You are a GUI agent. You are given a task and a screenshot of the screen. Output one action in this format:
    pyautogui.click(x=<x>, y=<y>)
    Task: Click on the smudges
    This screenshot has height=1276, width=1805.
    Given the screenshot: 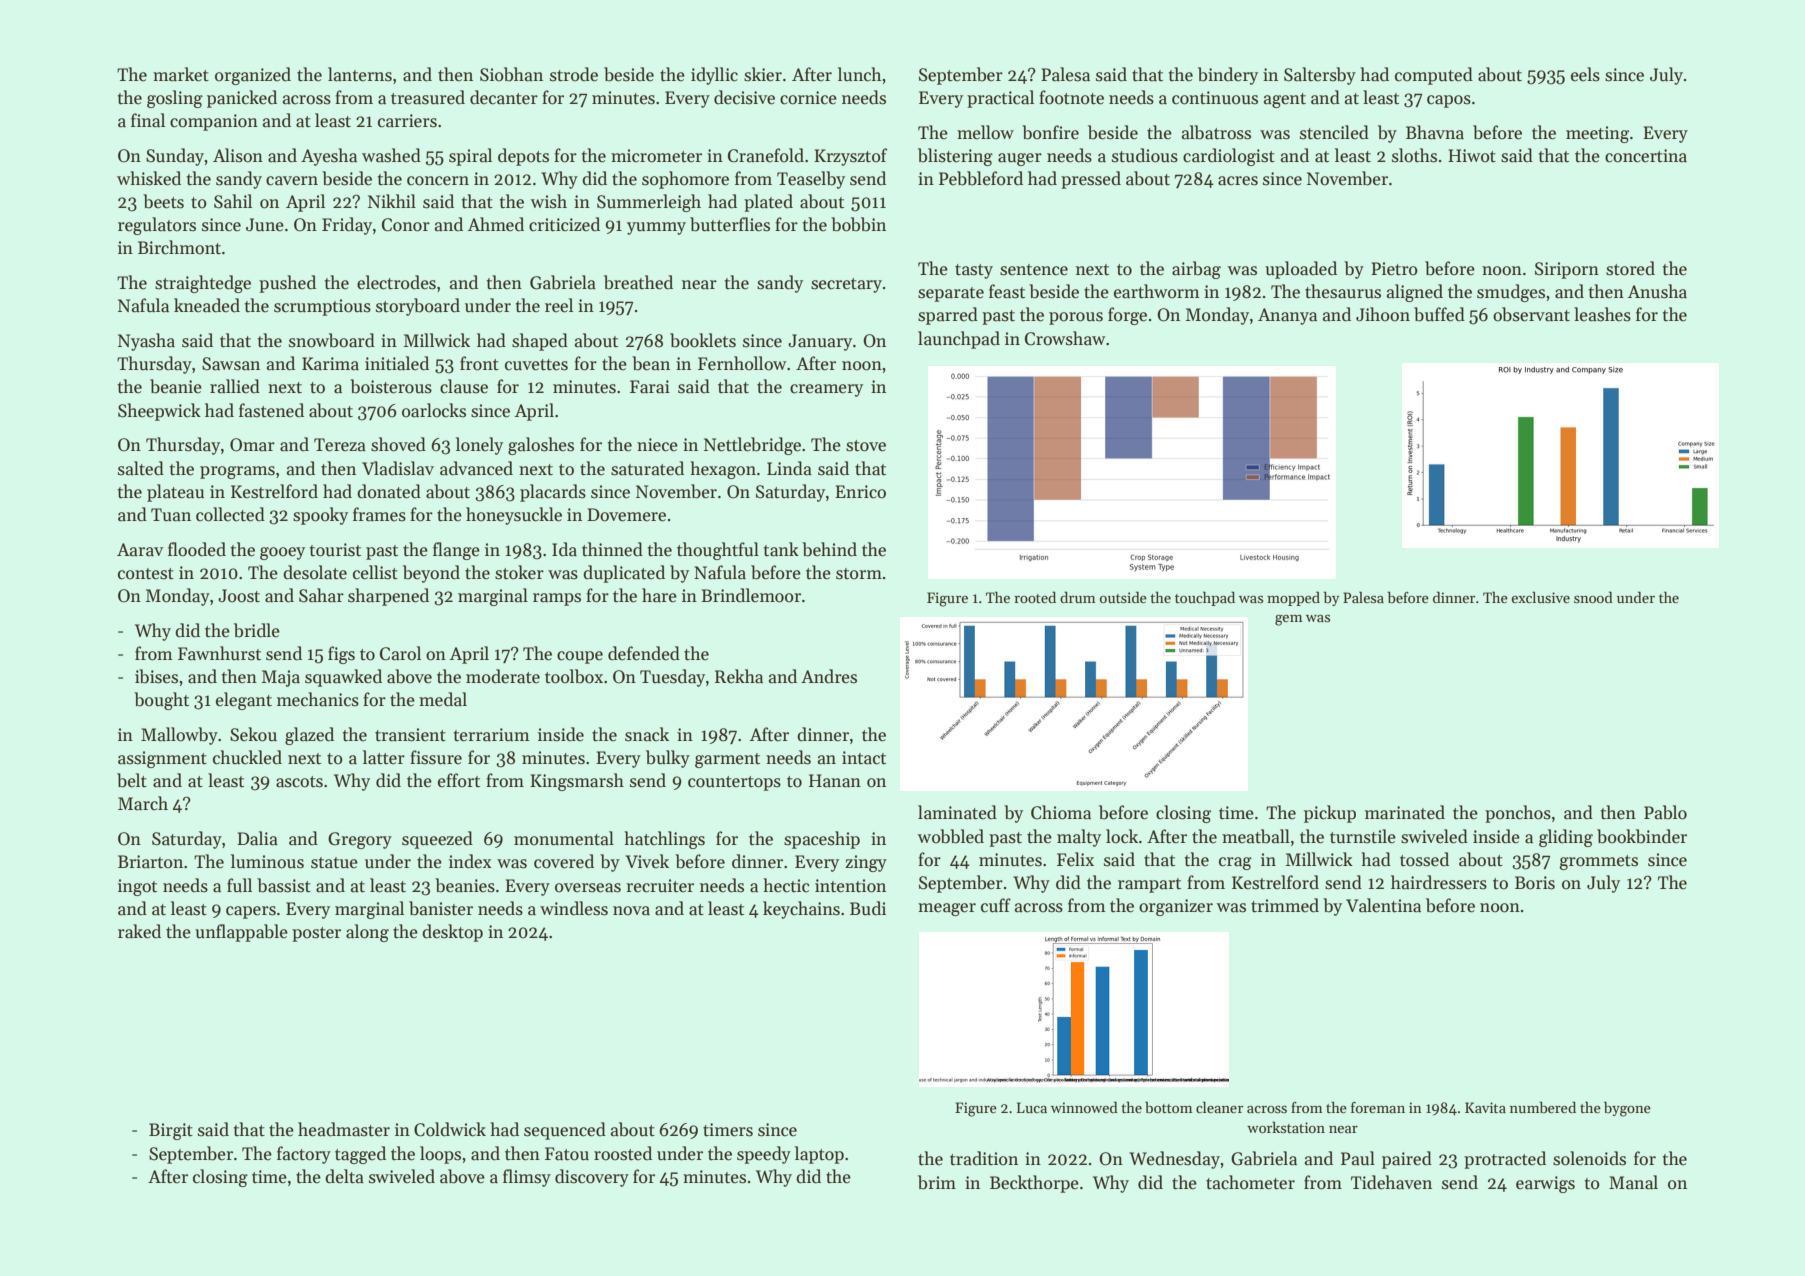 What is the action you would take?
    pyautogui.click(x=1511, y=293)
